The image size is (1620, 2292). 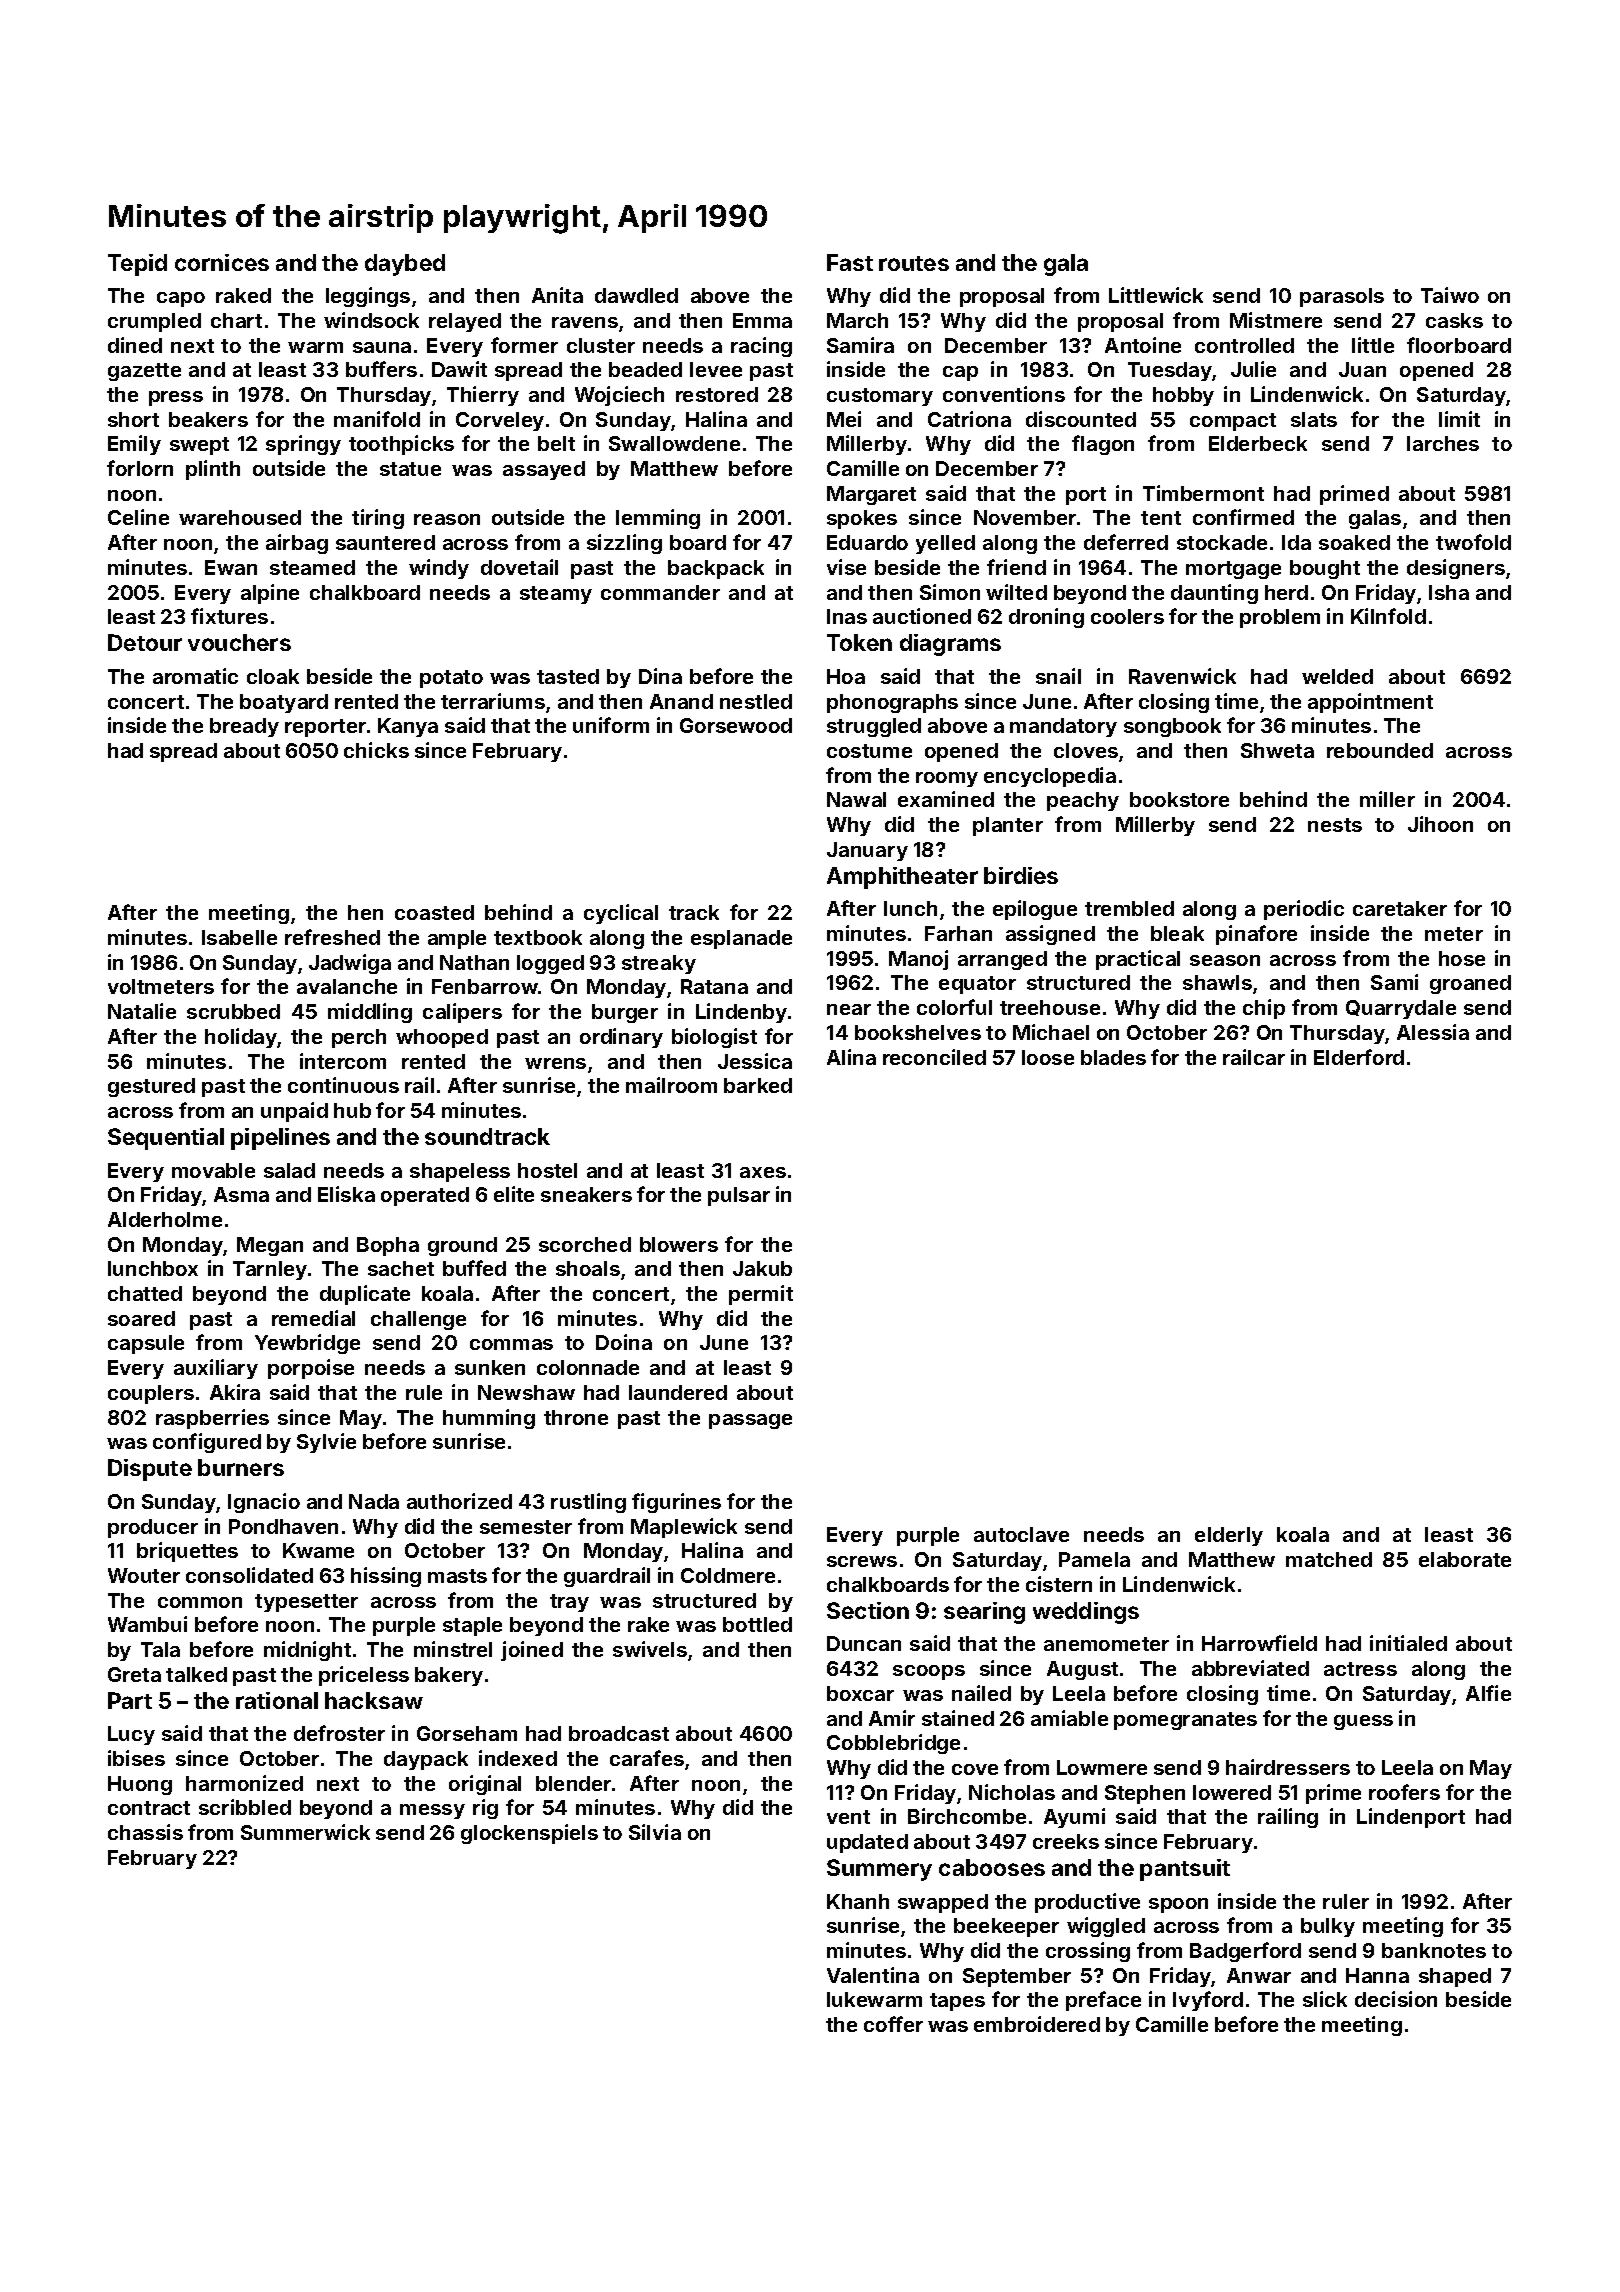 What do you see at coordinates (135, 345) in the document?
I see `dined` at bounding box center [135, 345].
